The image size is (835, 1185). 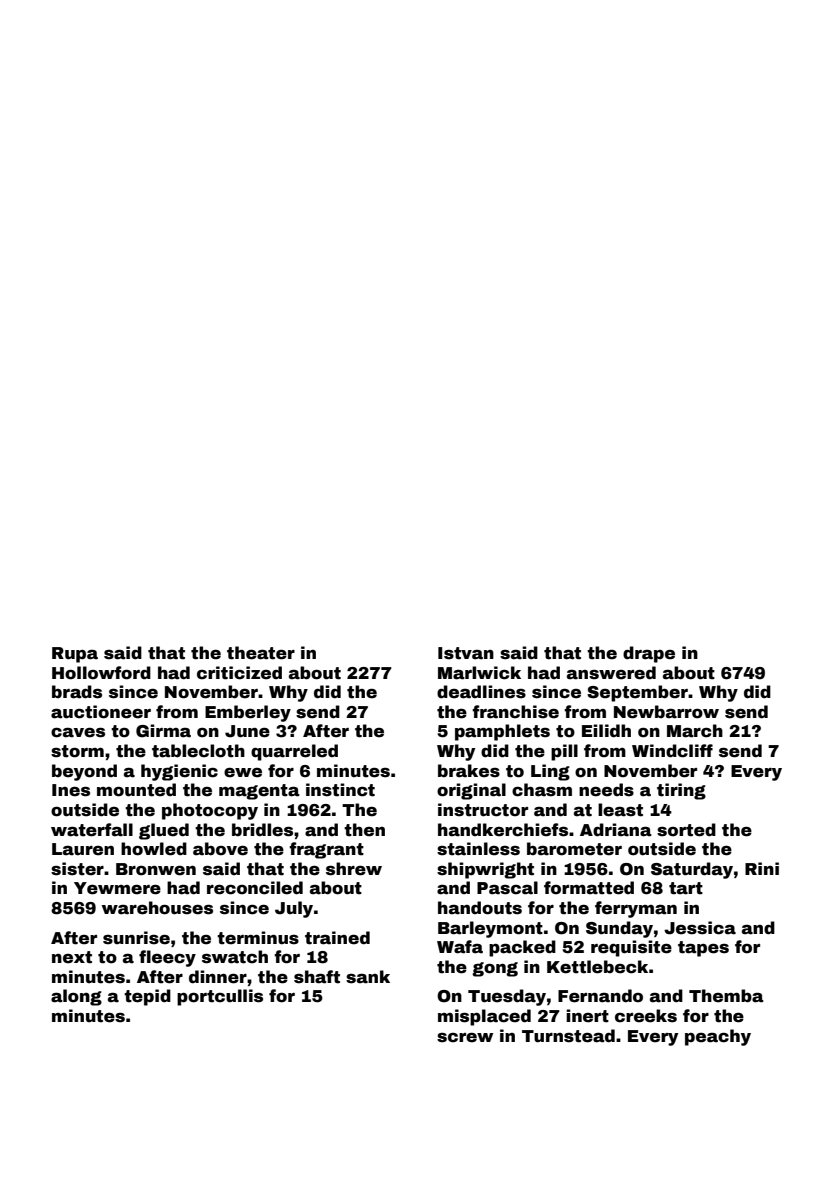 I want to click on formatted, so click(x=589, y=888).
